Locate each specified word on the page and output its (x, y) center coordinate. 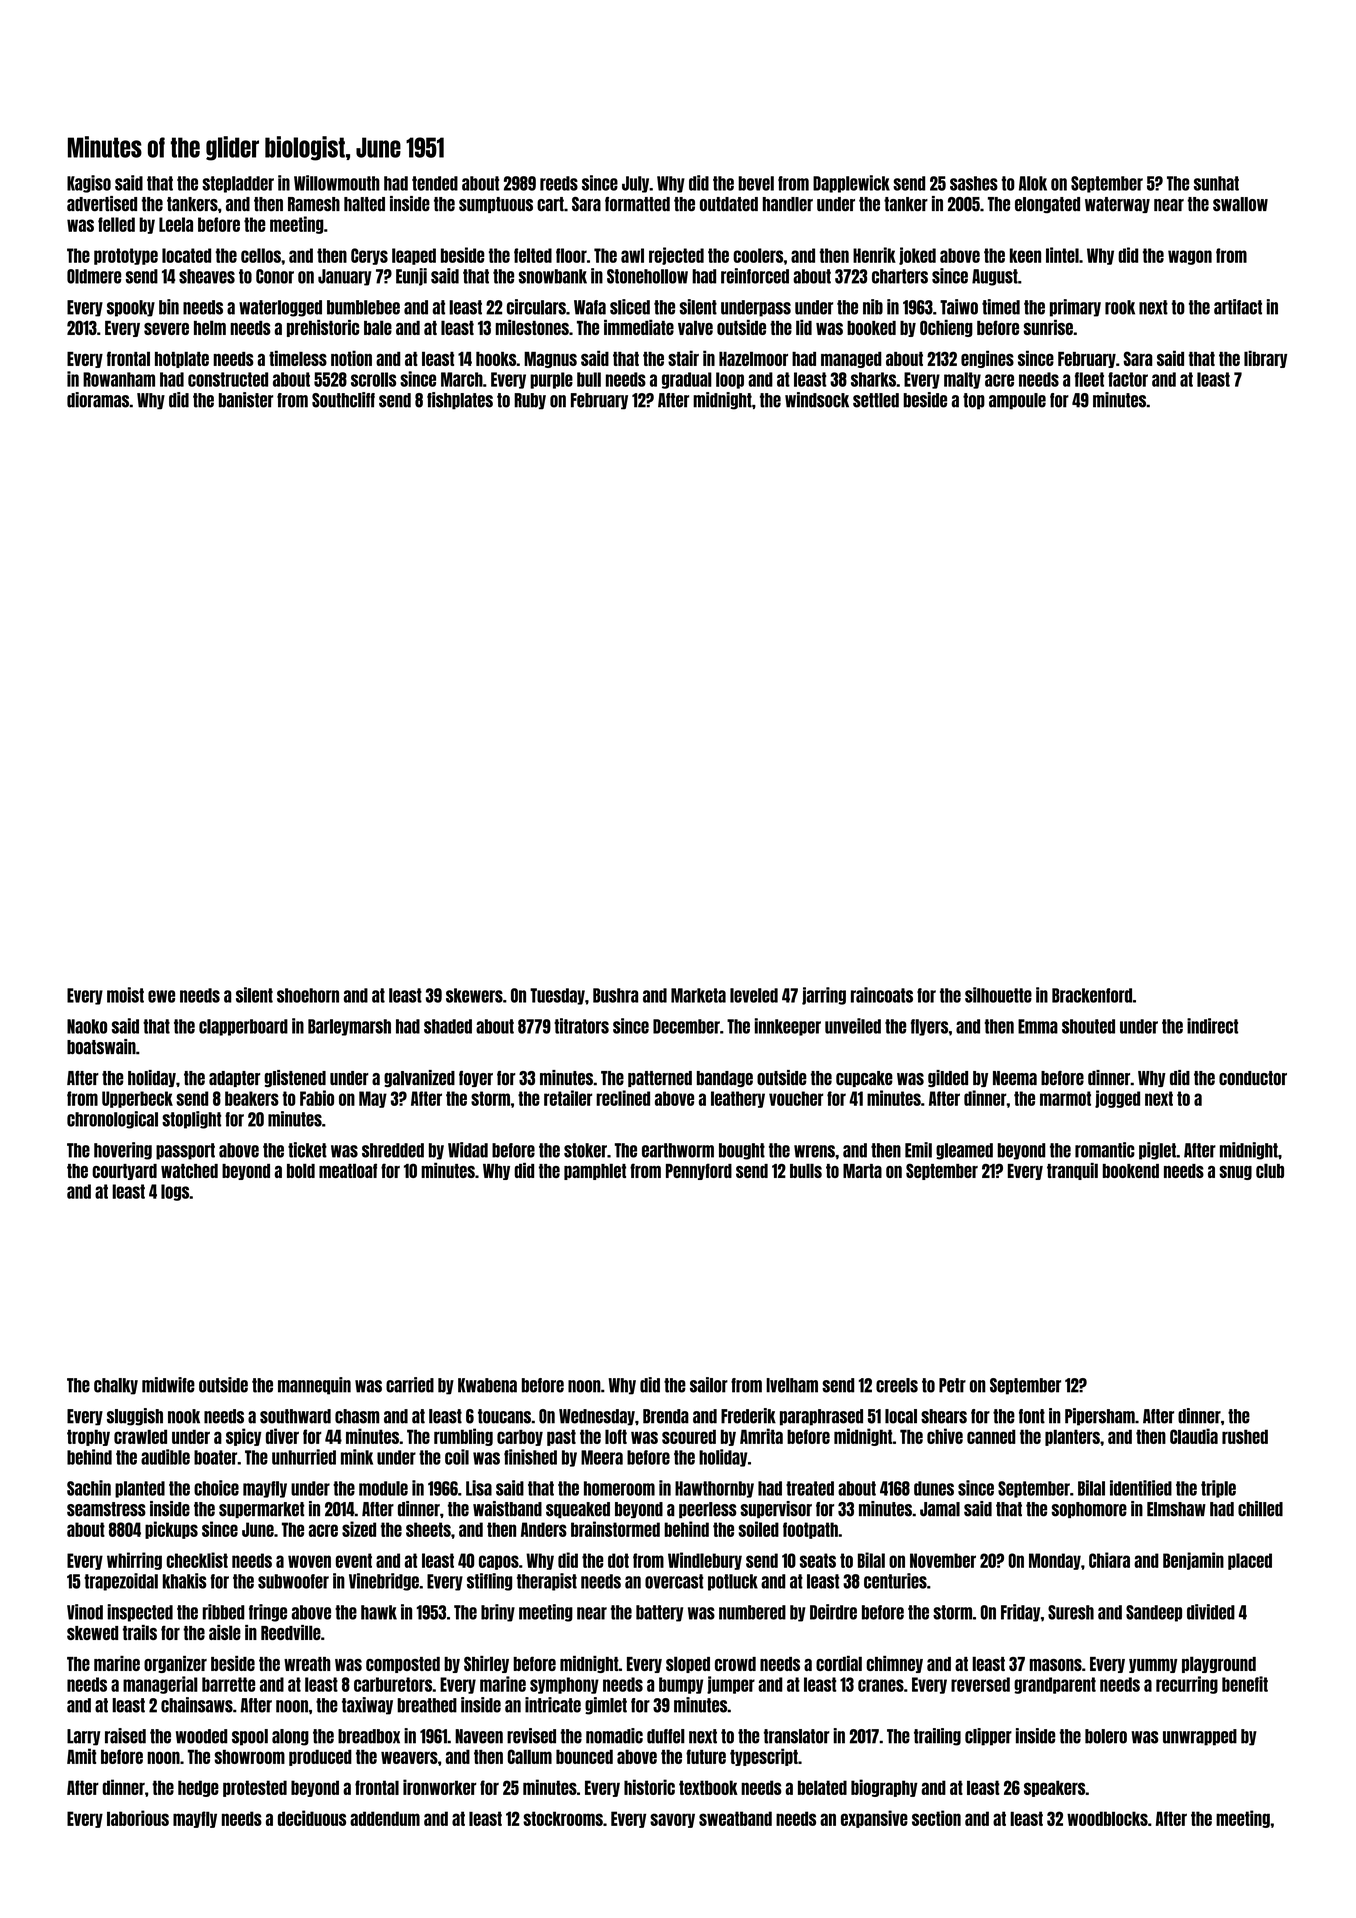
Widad (468, 1150)
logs (175, 1192)
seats (818, 1560)
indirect (1212, 1026)
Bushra (615, 995)
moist (125, 995)
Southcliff (343, 400)
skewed (92, 1633)
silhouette (998, 995)
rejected (676, 256)
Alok (1033, 183)
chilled (1260, 1509)
